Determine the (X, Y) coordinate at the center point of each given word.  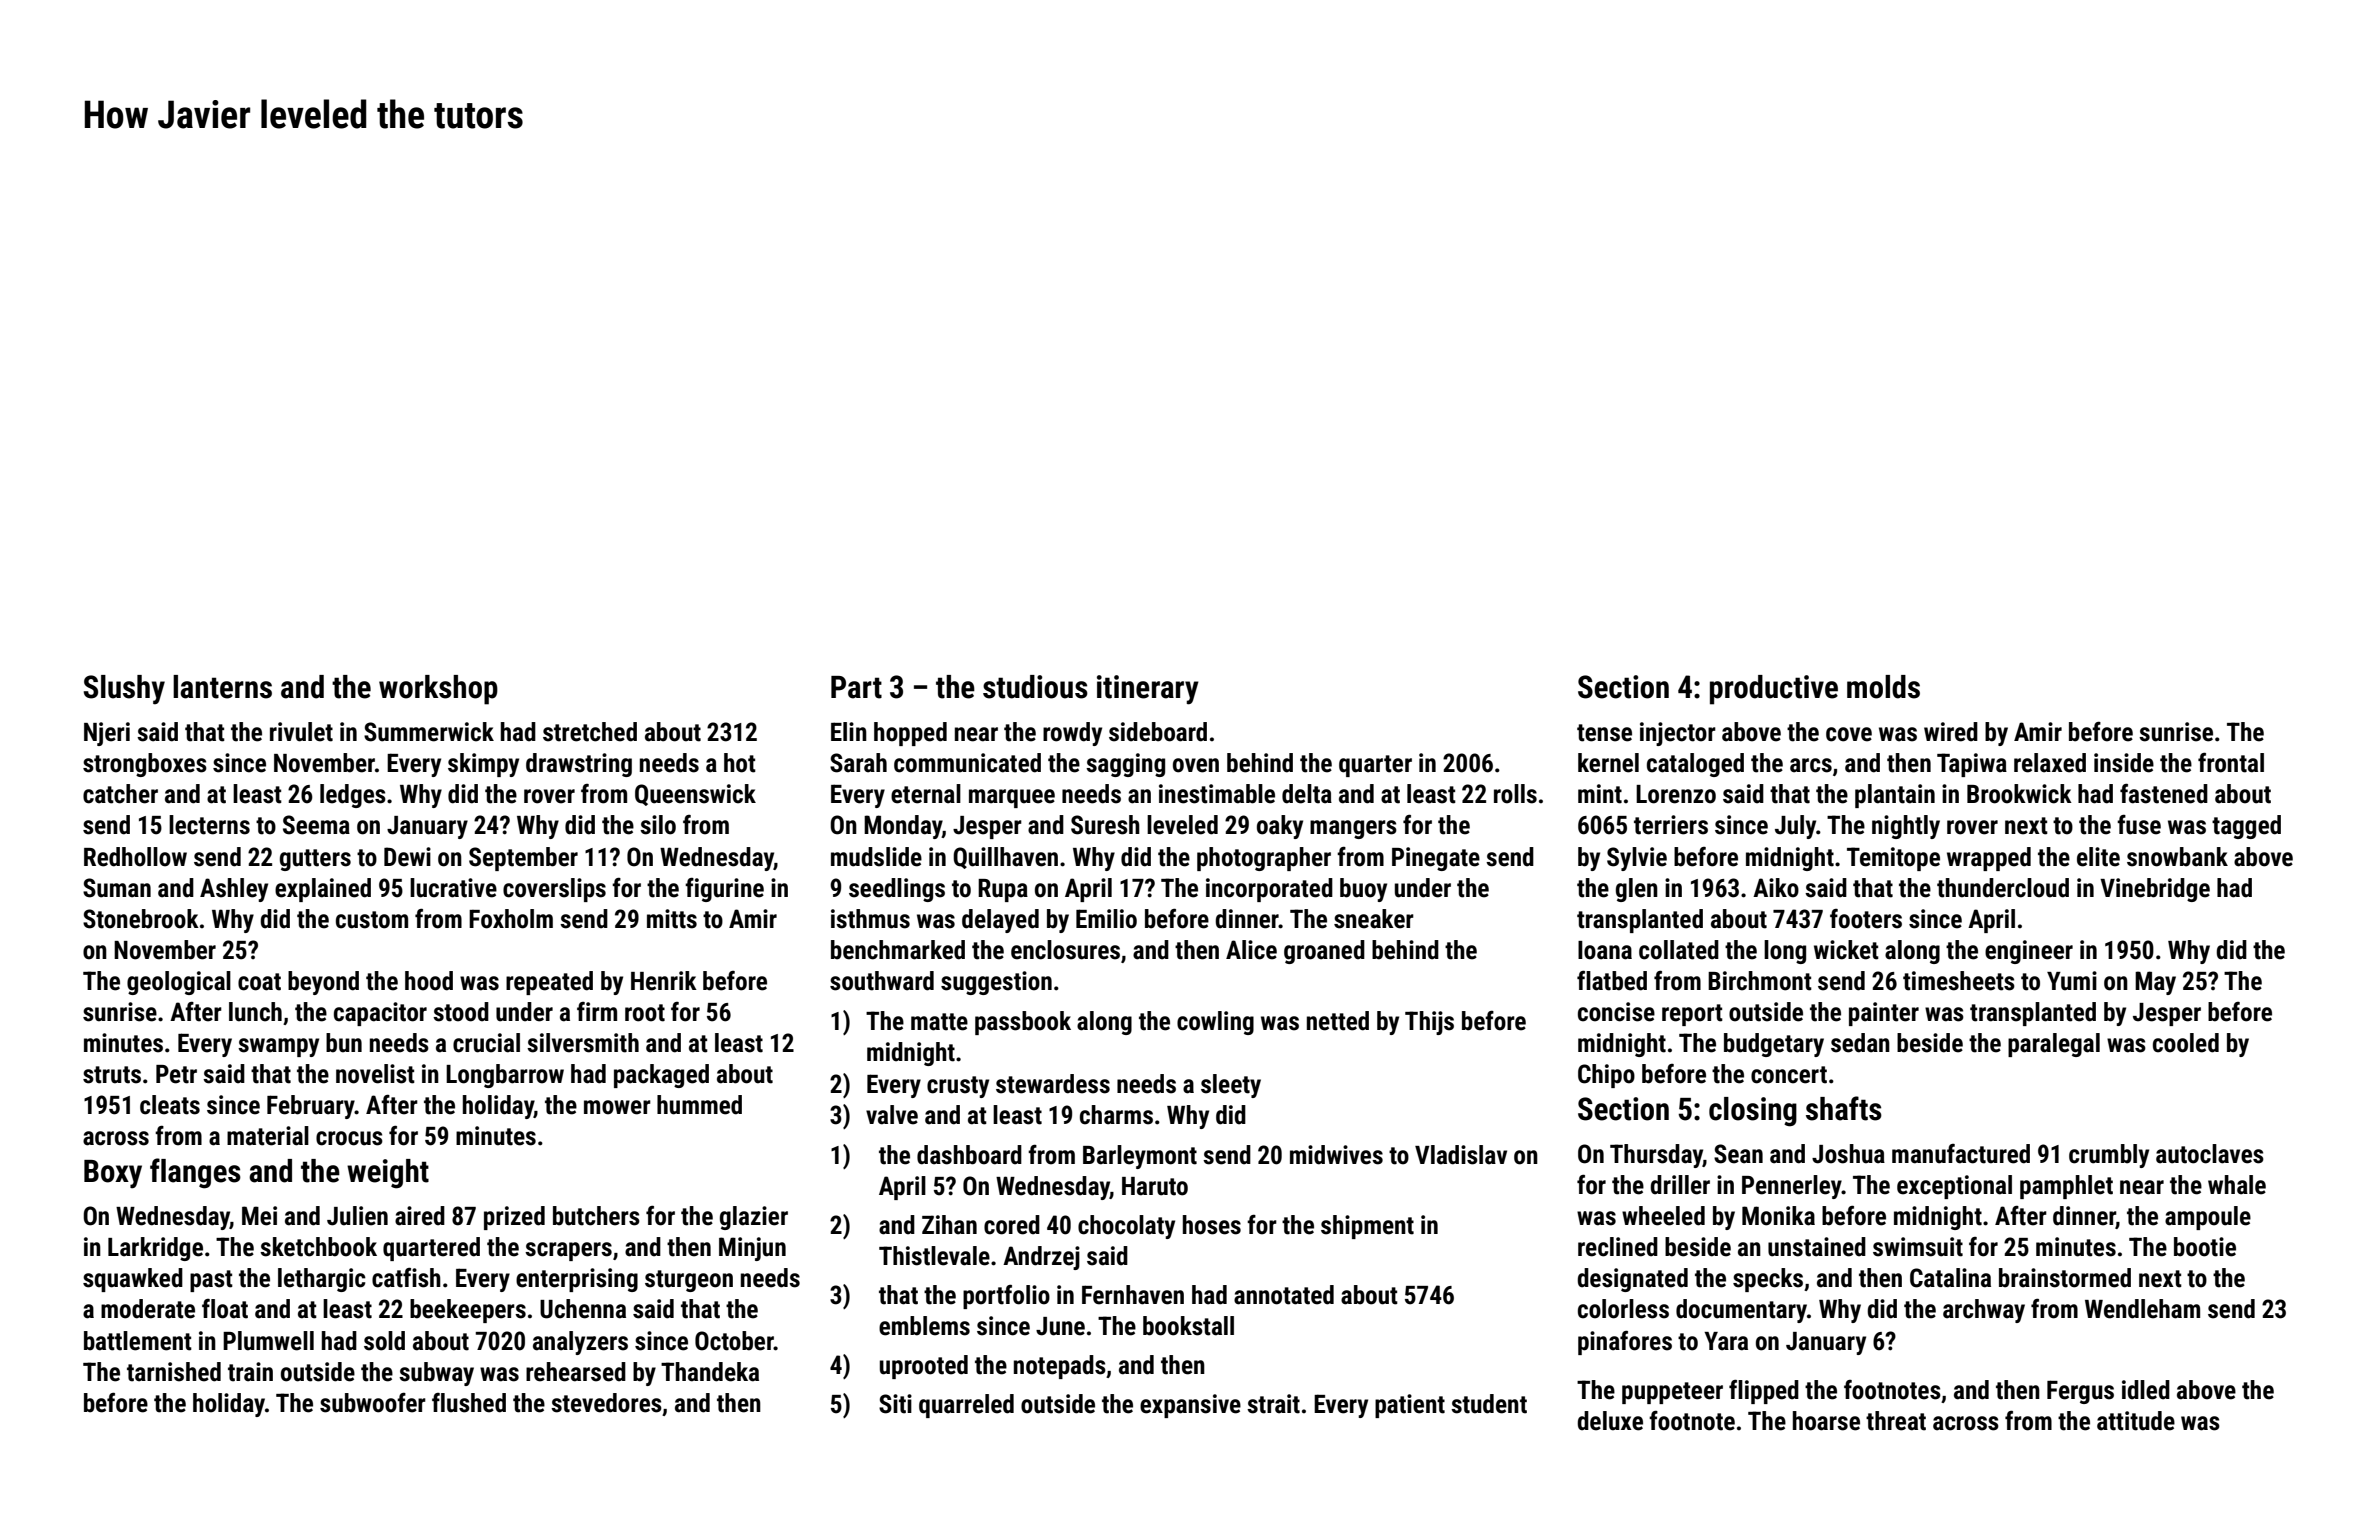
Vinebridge (2155, 890)
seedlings (897, 890)
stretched (590, 732)
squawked (133, 1280)
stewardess (1053, 1084)
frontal (2231, 762)
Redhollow (135, 857)
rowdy (1072, 734)
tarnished (174, 1372)
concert (1789, 1075)
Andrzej (1041, 1258)
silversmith (583, 1043)
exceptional (1954, 1187)
